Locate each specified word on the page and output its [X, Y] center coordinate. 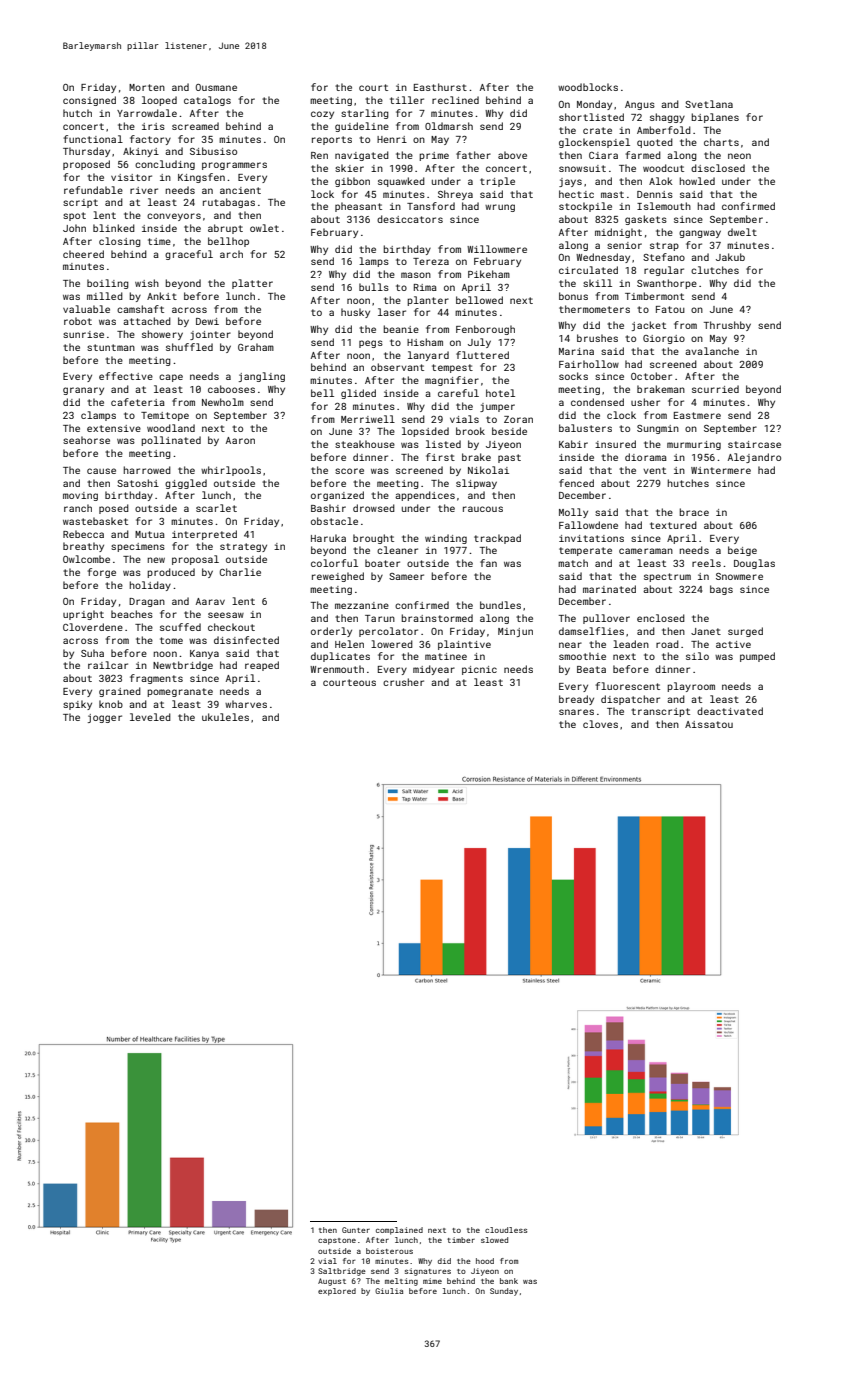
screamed [195, 126]
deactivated [730, 711]
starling [365, 114]
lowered [392, 644]
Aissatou [709, 724]
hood [485, 1261]
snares [576, 712]
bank [509, 1281]
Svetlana [709, 104]
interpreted [204, 535]
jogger [105, 718]
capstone [337, 1241]
